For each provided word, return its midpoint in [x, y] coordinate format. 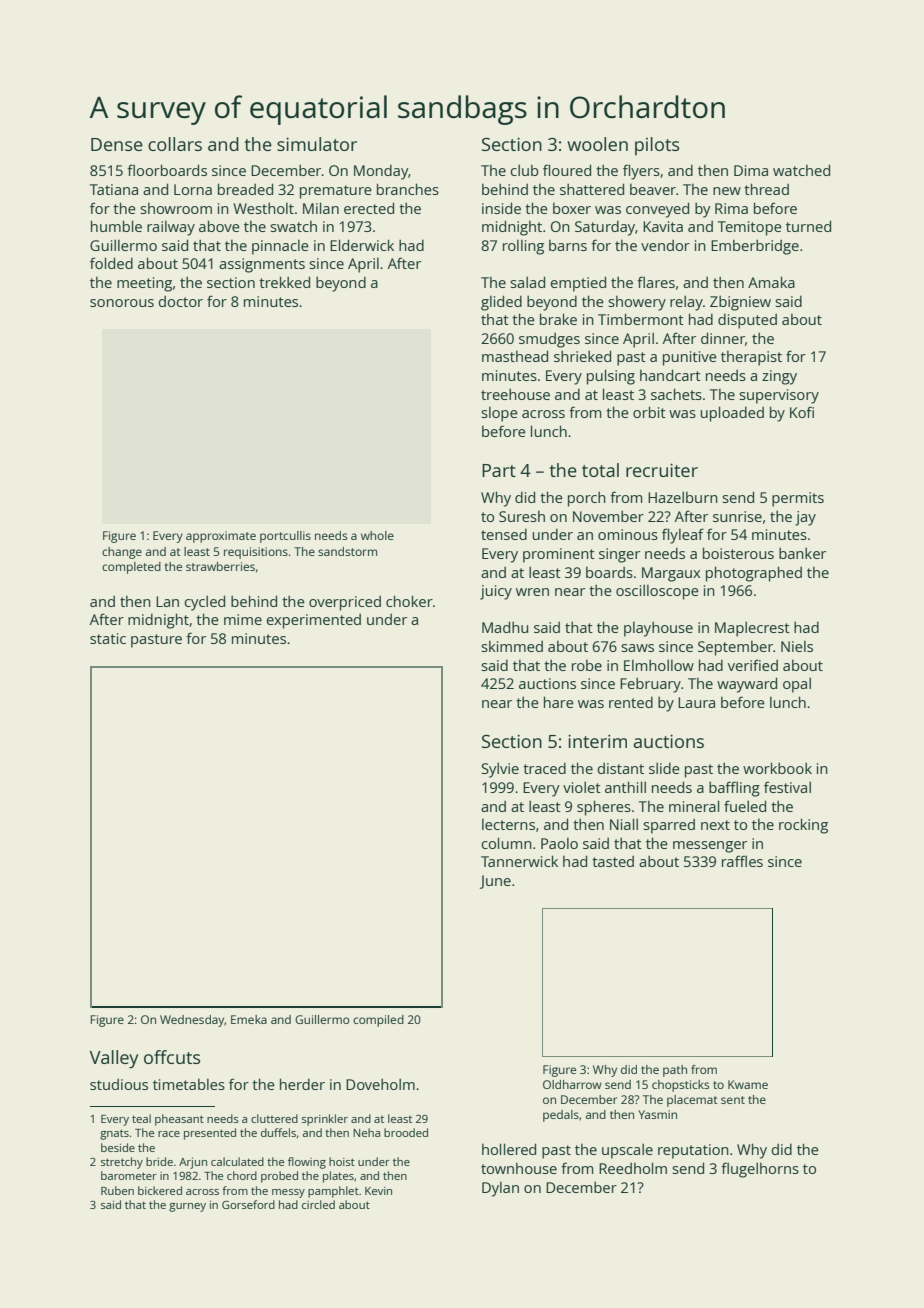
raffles [742, 861]
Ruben [117, 1190]
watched [801, 170]
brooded [406, 1132]
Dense [117, 144]
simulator [317, 144]
